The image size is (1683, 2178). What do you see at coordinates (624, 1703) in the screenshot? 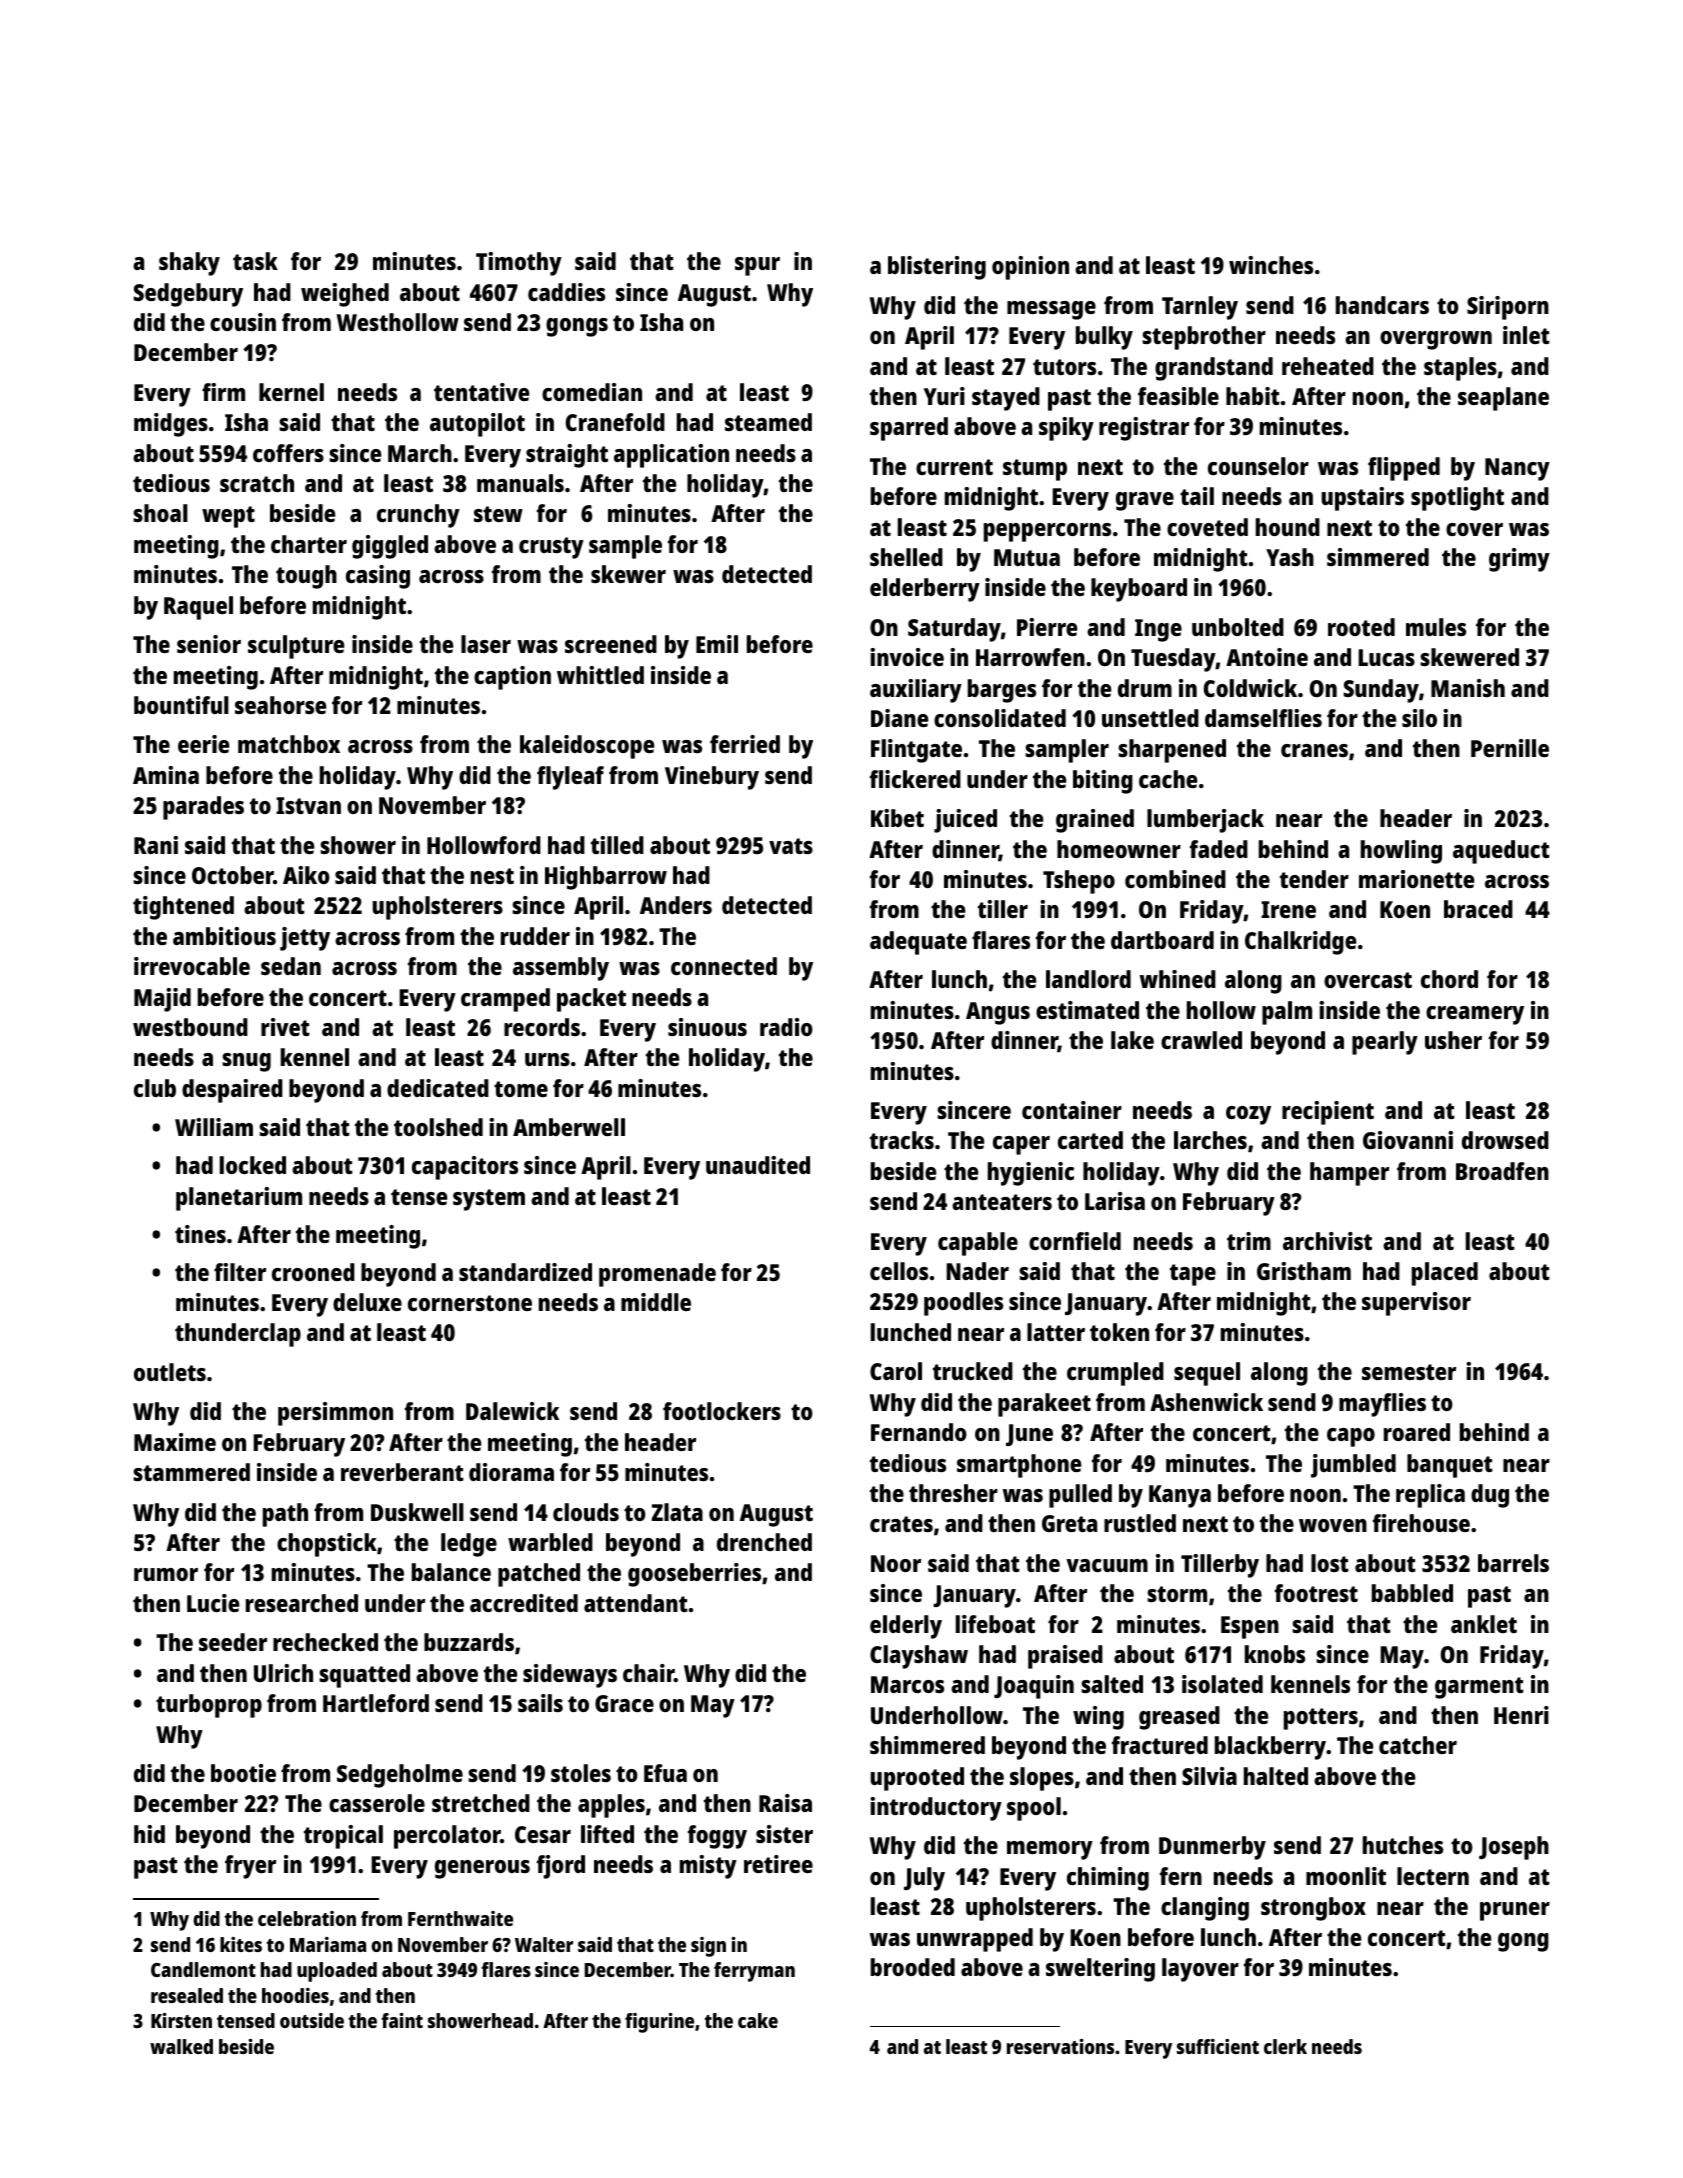
I see `Grace` at bounding box center [624, 1703].
